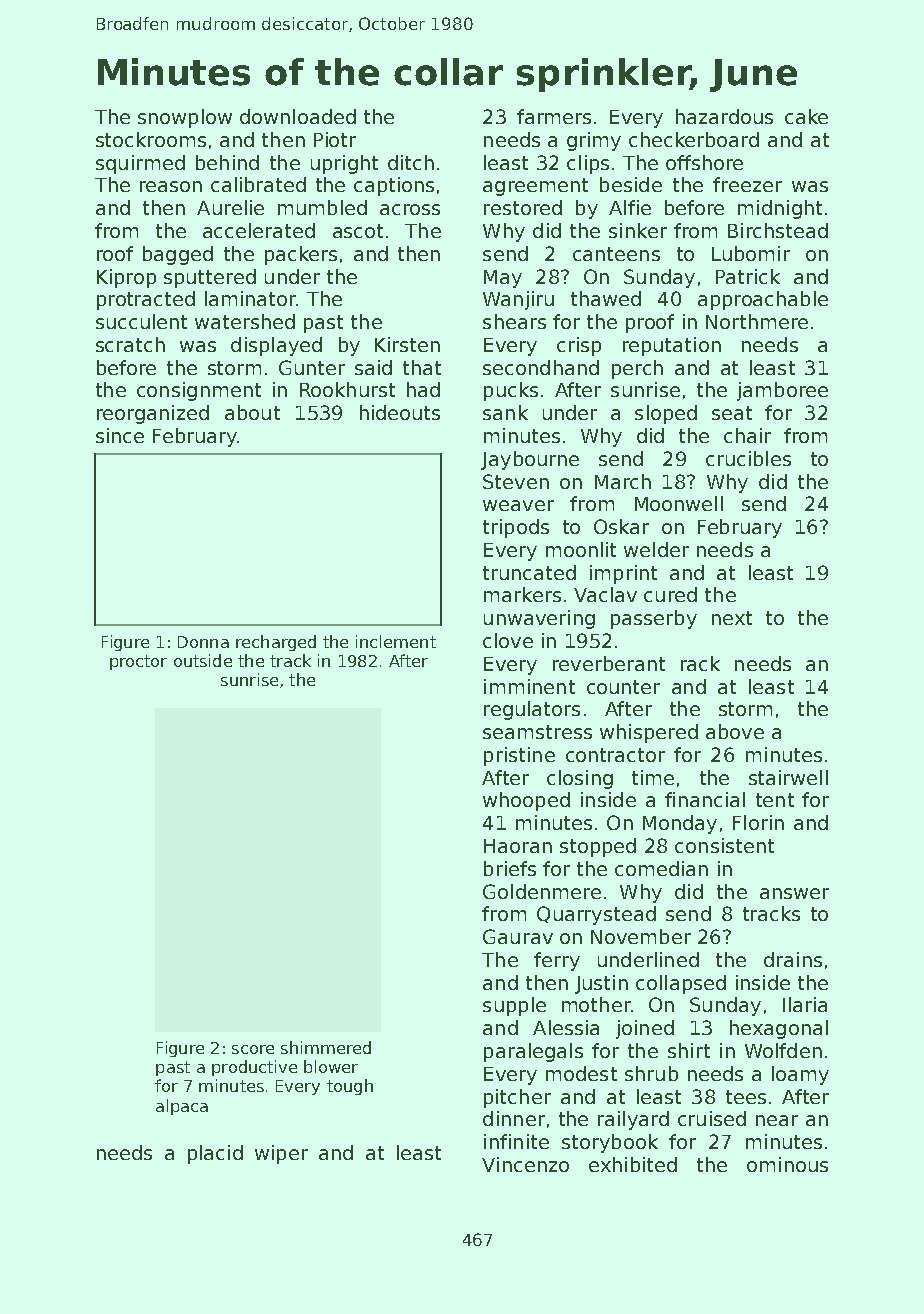 This screenshot has width=924, height=1314. I want to click on above, so click(735, 731).
